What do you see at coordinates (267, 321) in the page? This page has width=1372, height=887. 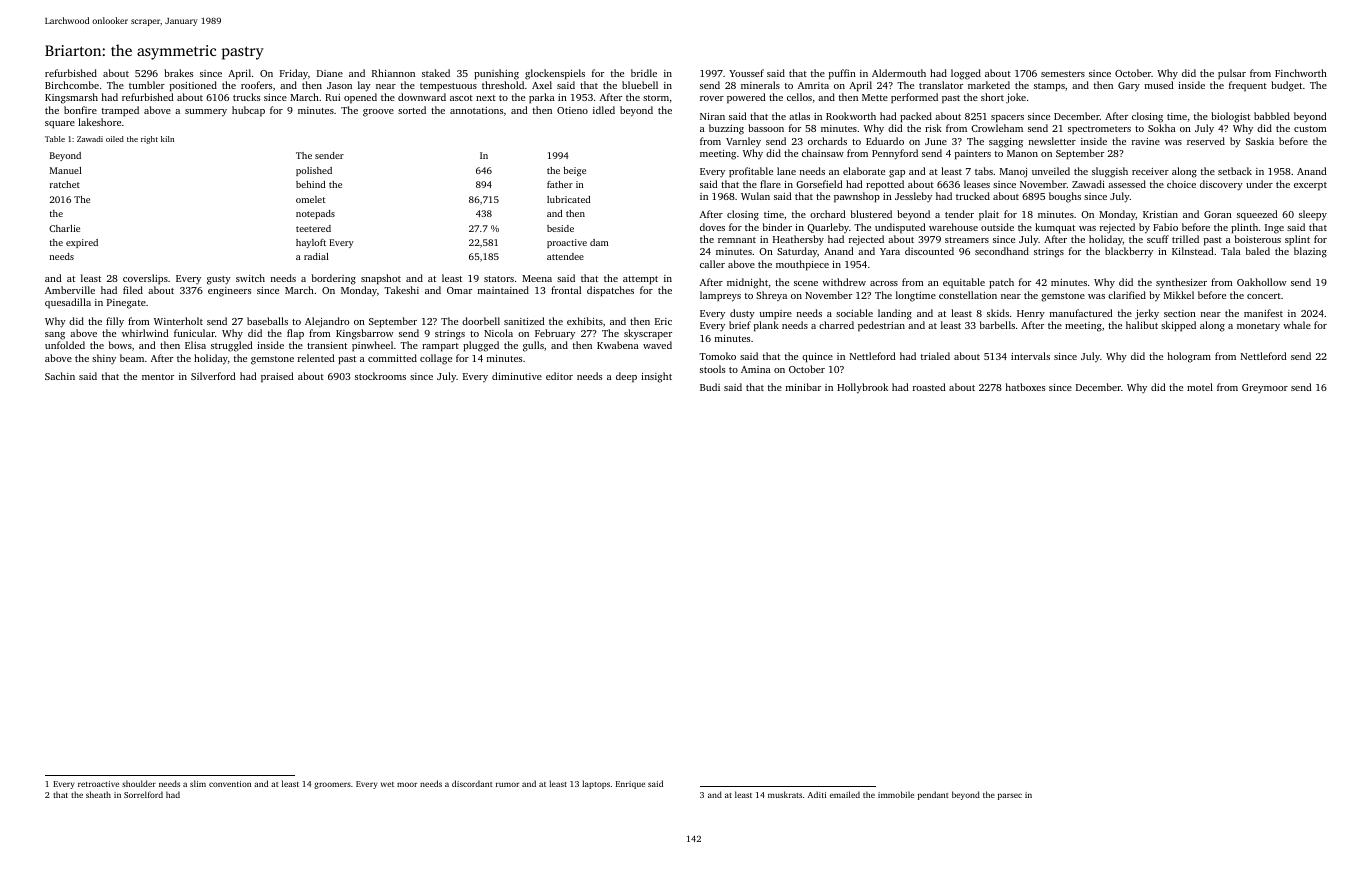 I see `baseballs` at bounding box center [267, 321].
